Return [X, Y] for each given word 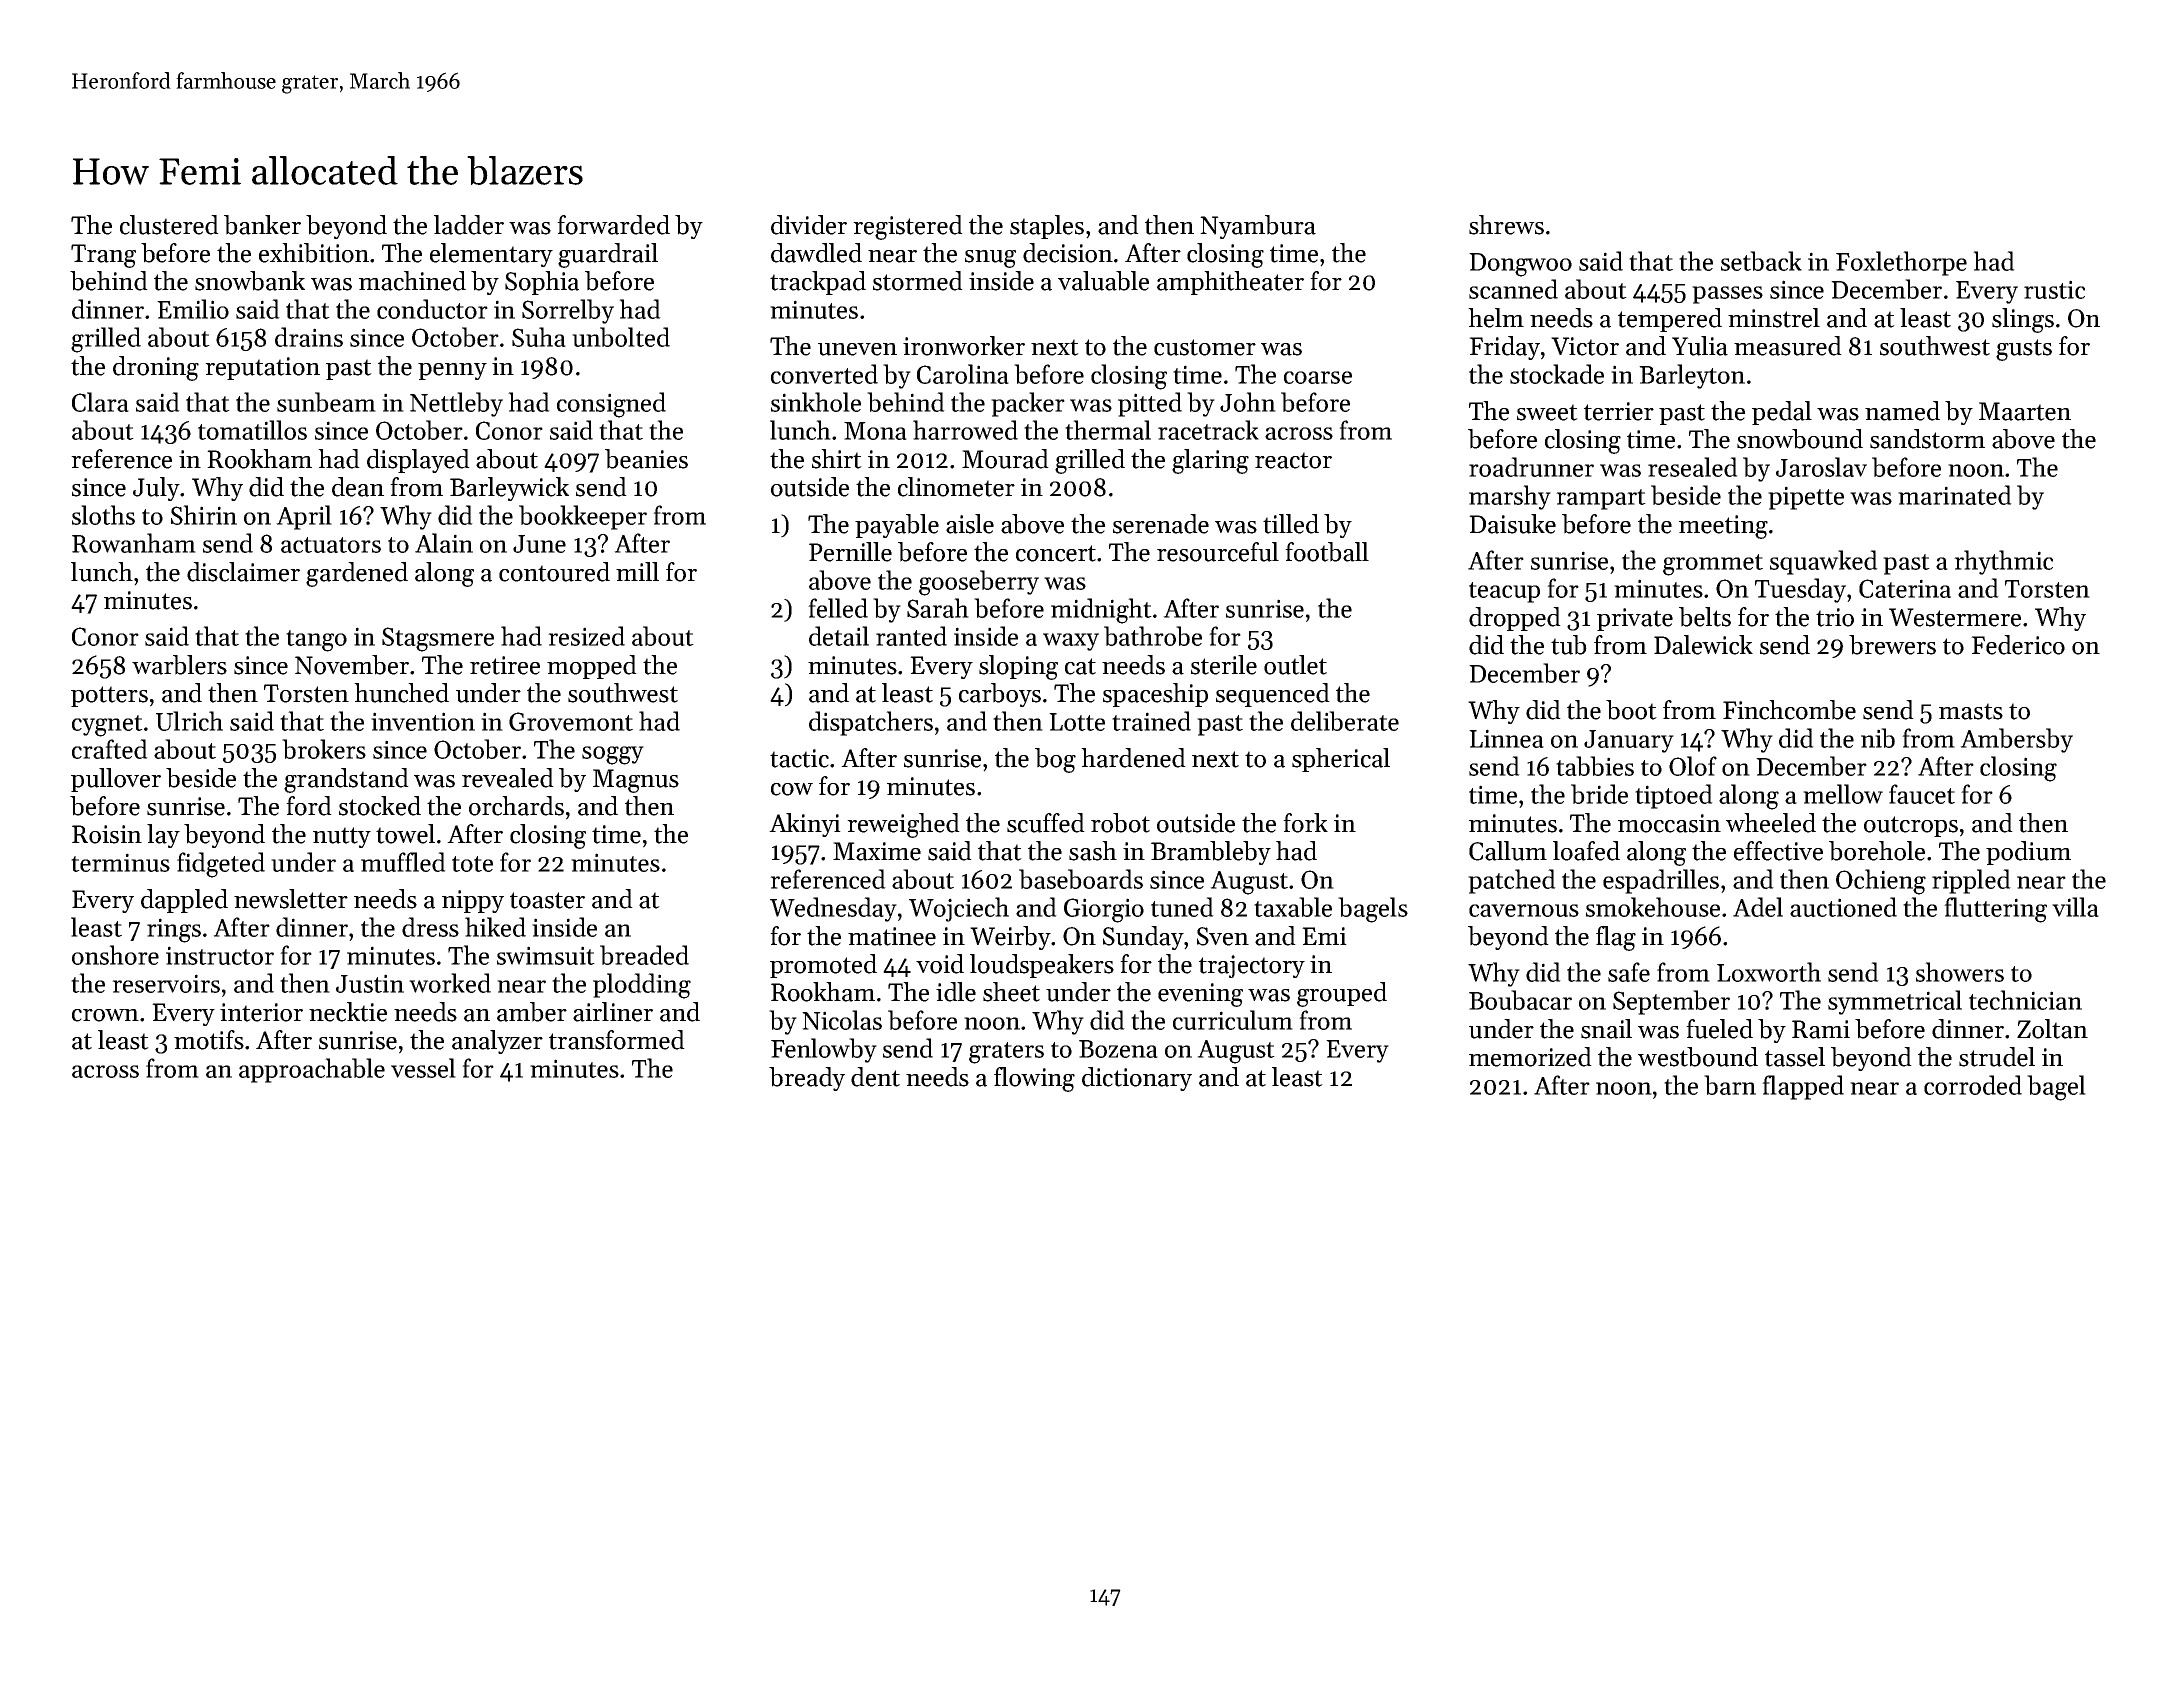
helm [1496, 318]
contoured [554, 572]
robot [1120, 823]
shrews [1506, 225]
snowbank [250, 281]
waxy [1071, 642]
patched [1512, 881]
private [1635, 619]
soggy [613, 755]
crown [105, 1015]
